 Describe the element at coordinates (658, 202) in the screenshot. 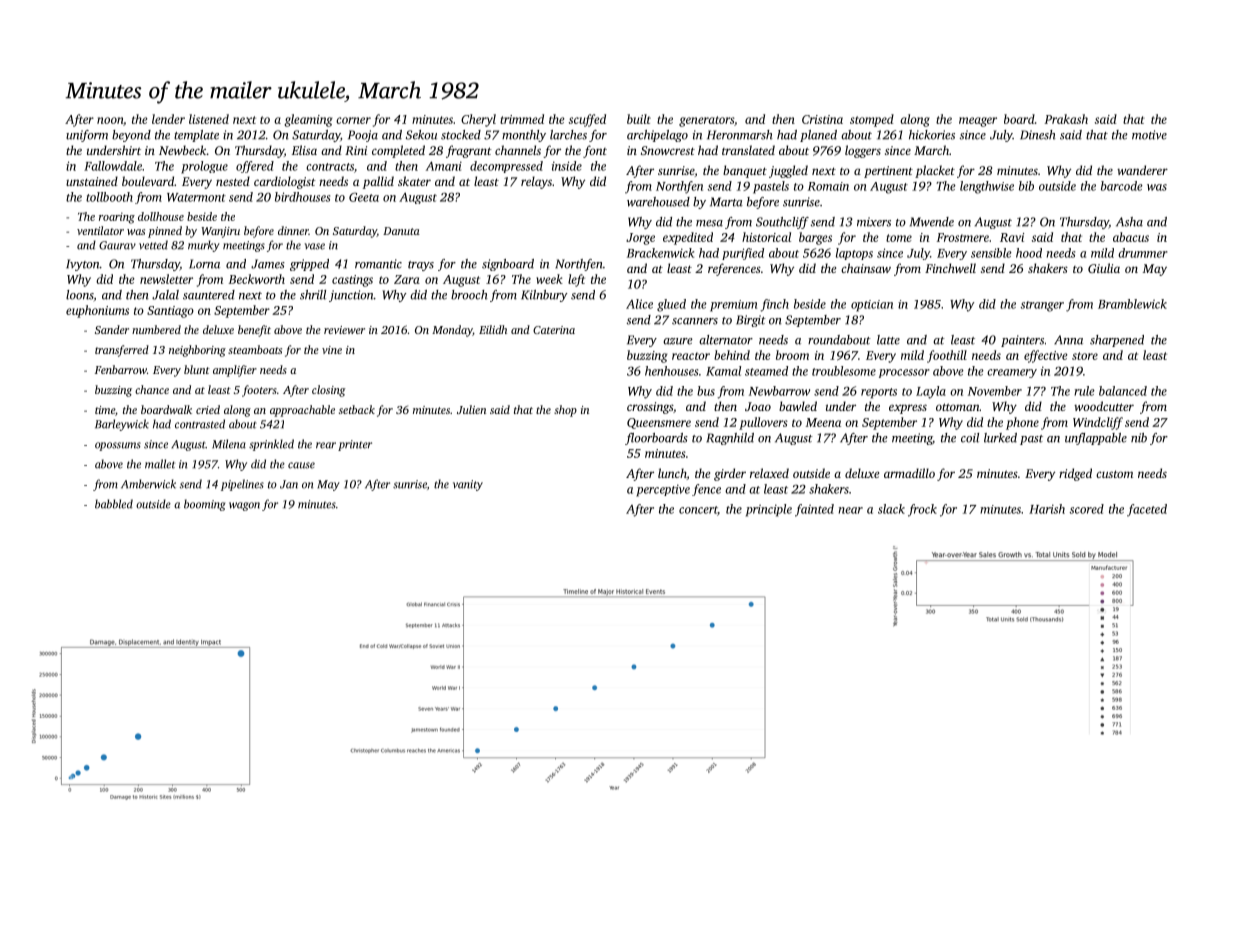

I see `warehoused` at that location.
